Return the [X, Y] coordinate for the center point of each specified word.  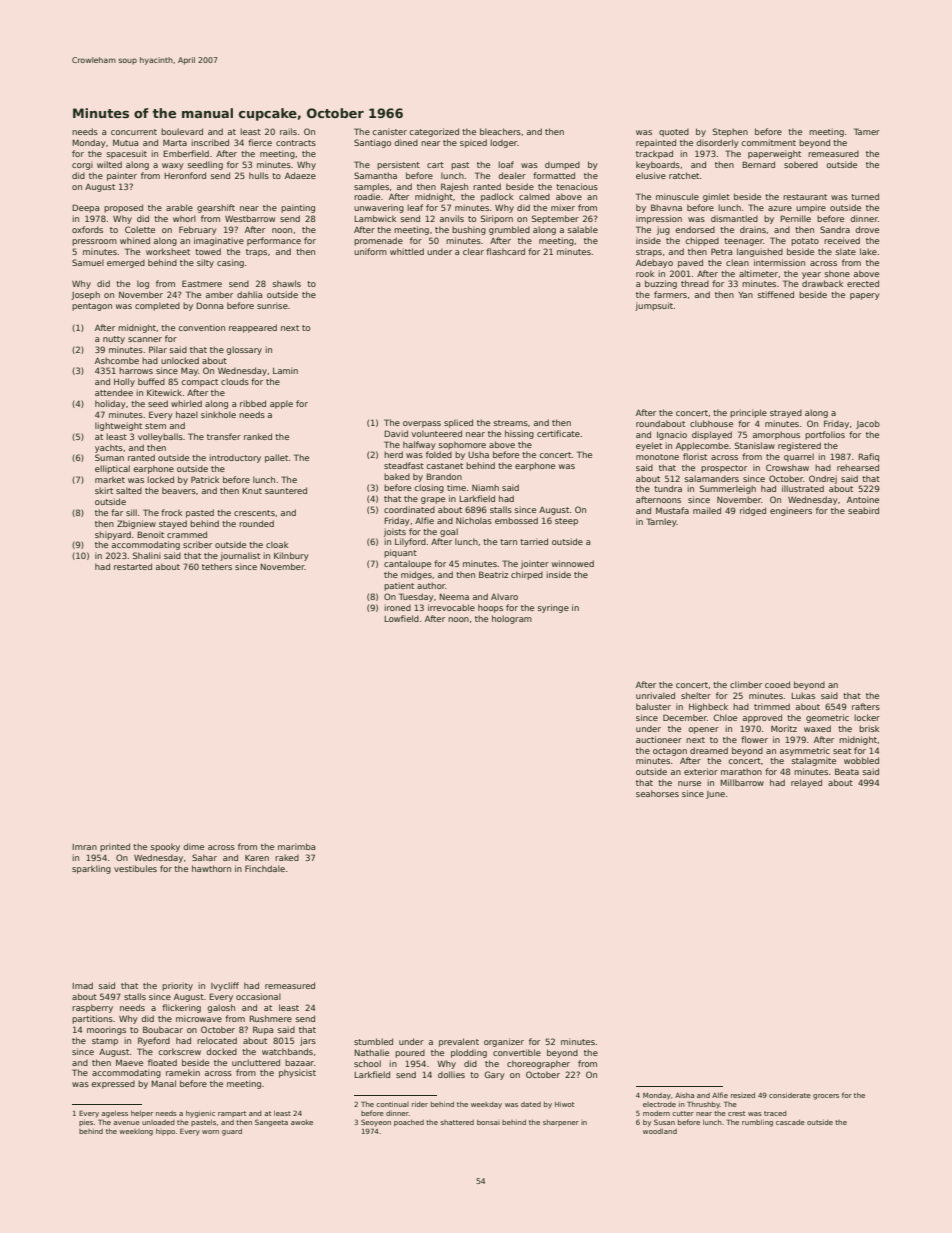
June [715, 795]
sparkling [91, 869]
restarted [133, 566]
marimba [296, 846]
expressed [113, 1084]
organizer [504, 1042]
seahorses [657, 793]
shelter [696, 695]
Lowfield [401, 618]
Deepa [85, 208]
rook [645, 273]
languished [760, 252]
